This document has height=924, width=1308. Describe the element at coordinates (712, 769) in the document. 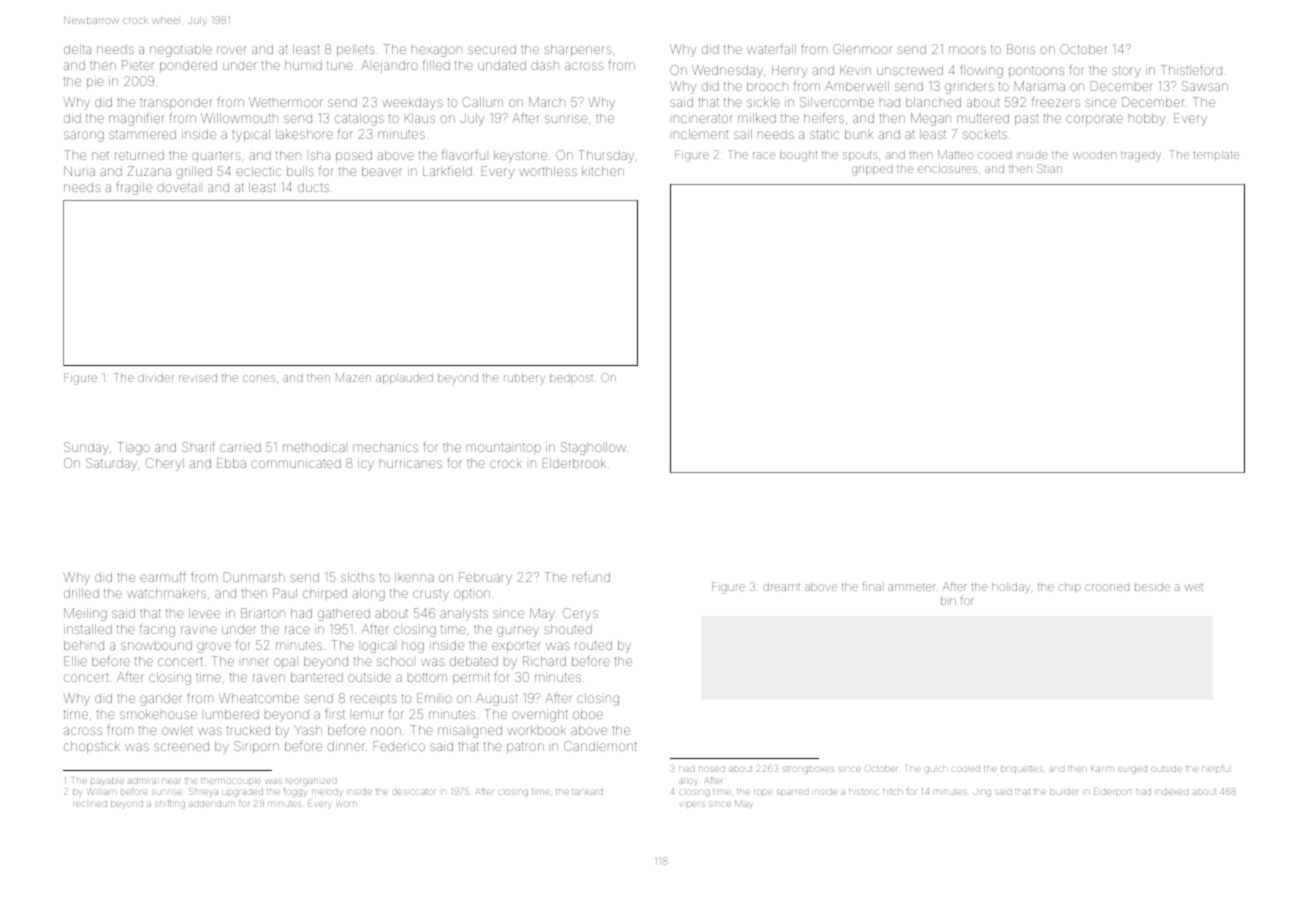

I see `hosed` at that location.
